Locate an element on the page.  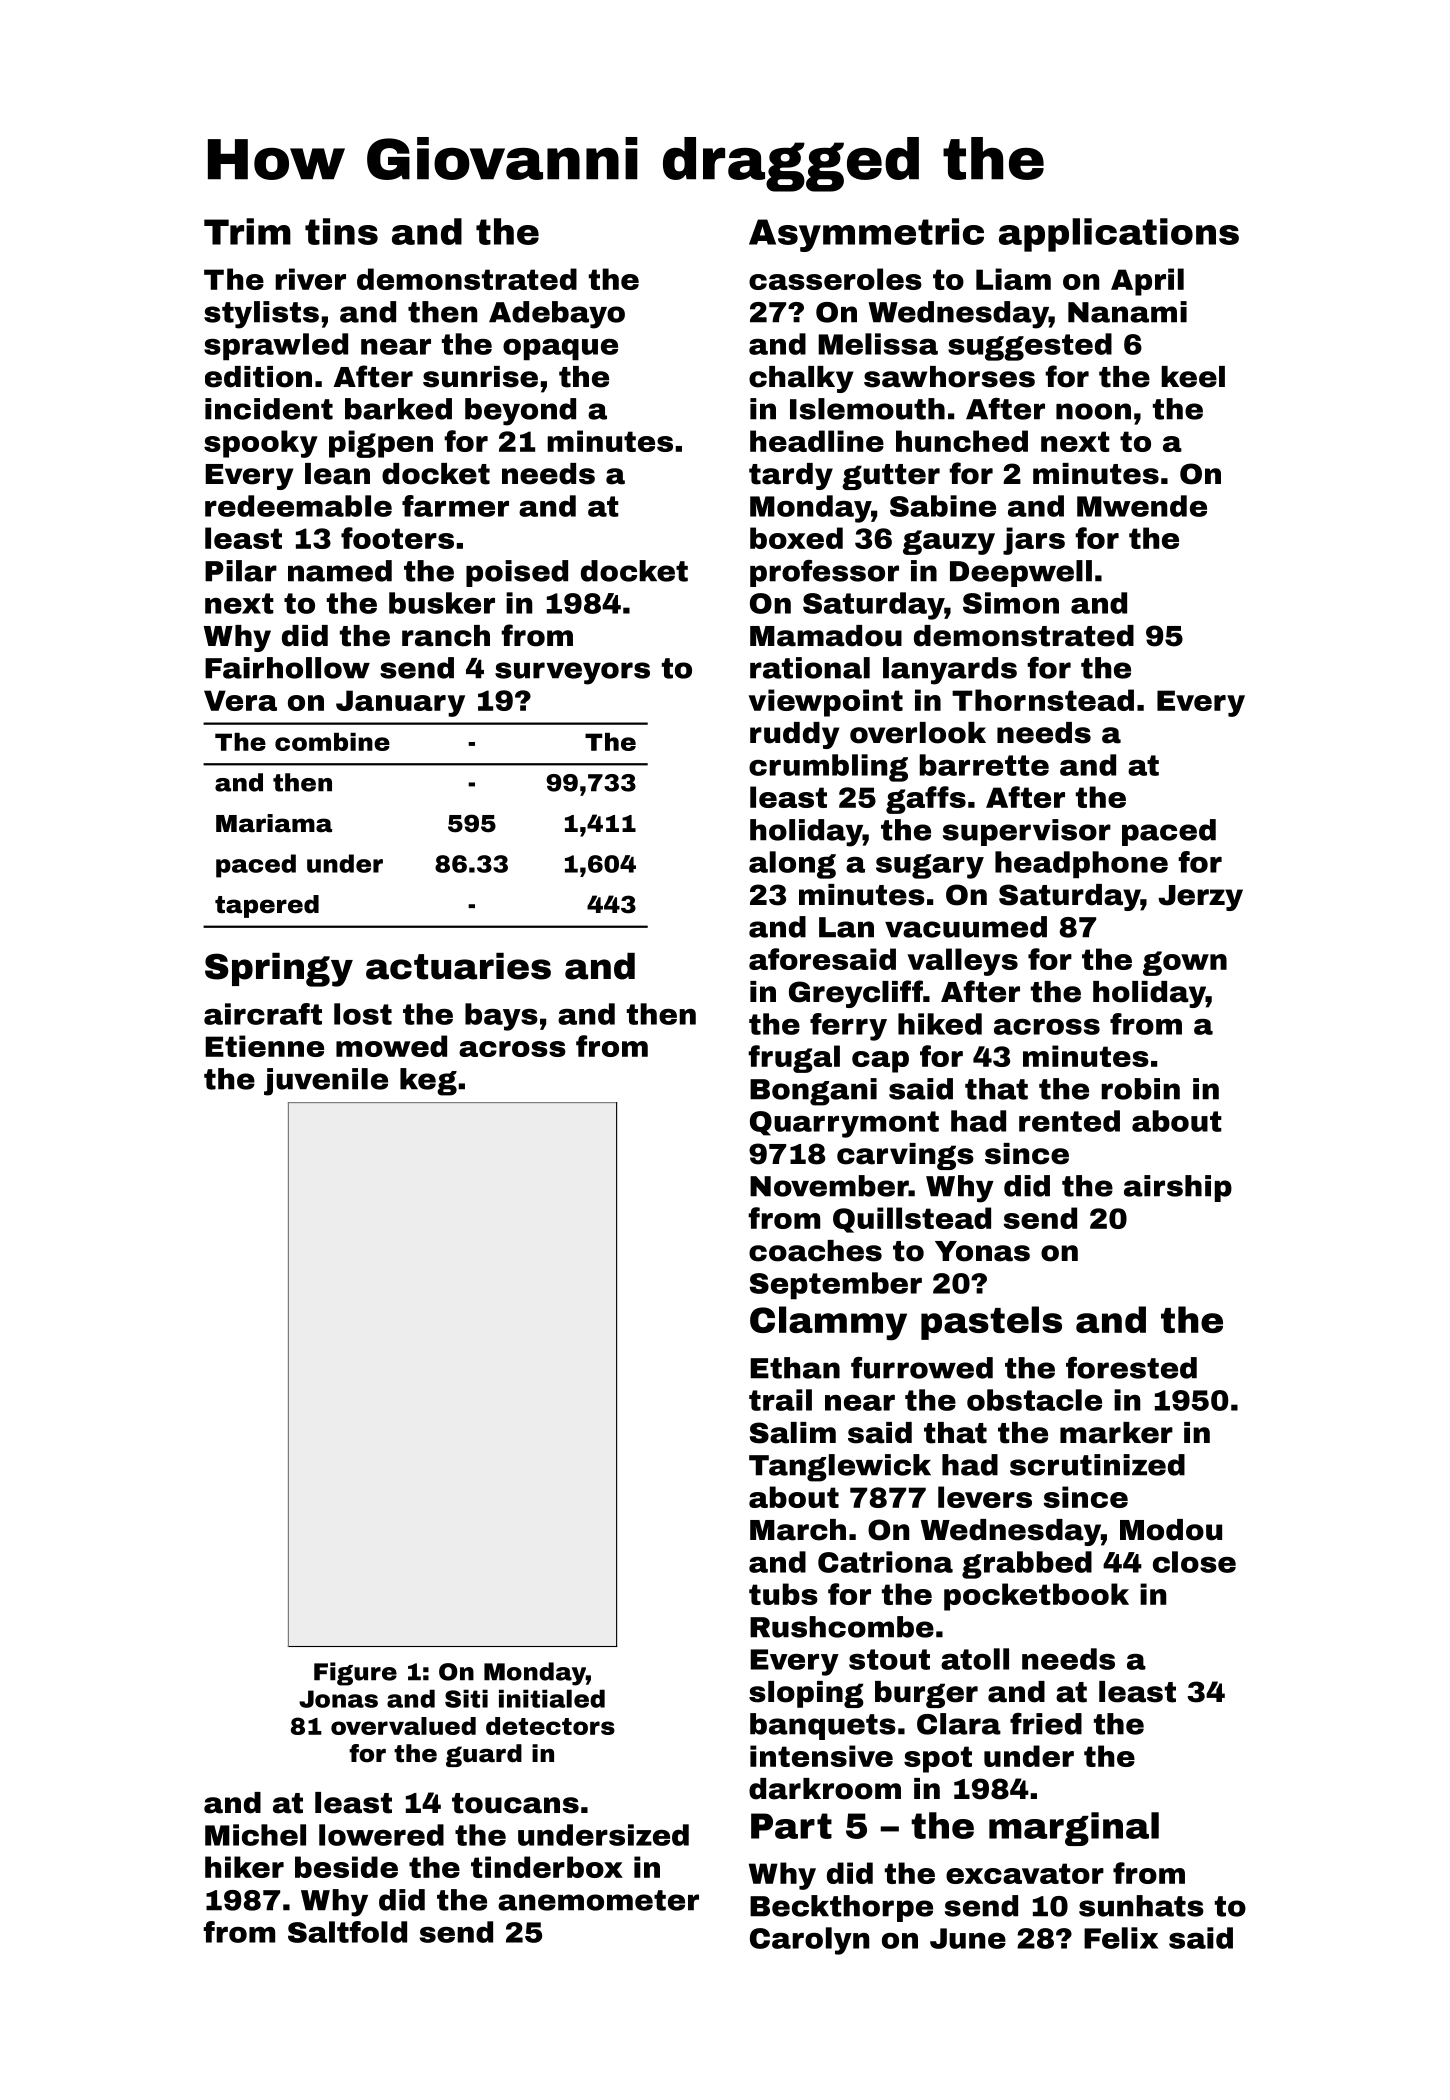
farmer is located at coordinates (455, 506).
